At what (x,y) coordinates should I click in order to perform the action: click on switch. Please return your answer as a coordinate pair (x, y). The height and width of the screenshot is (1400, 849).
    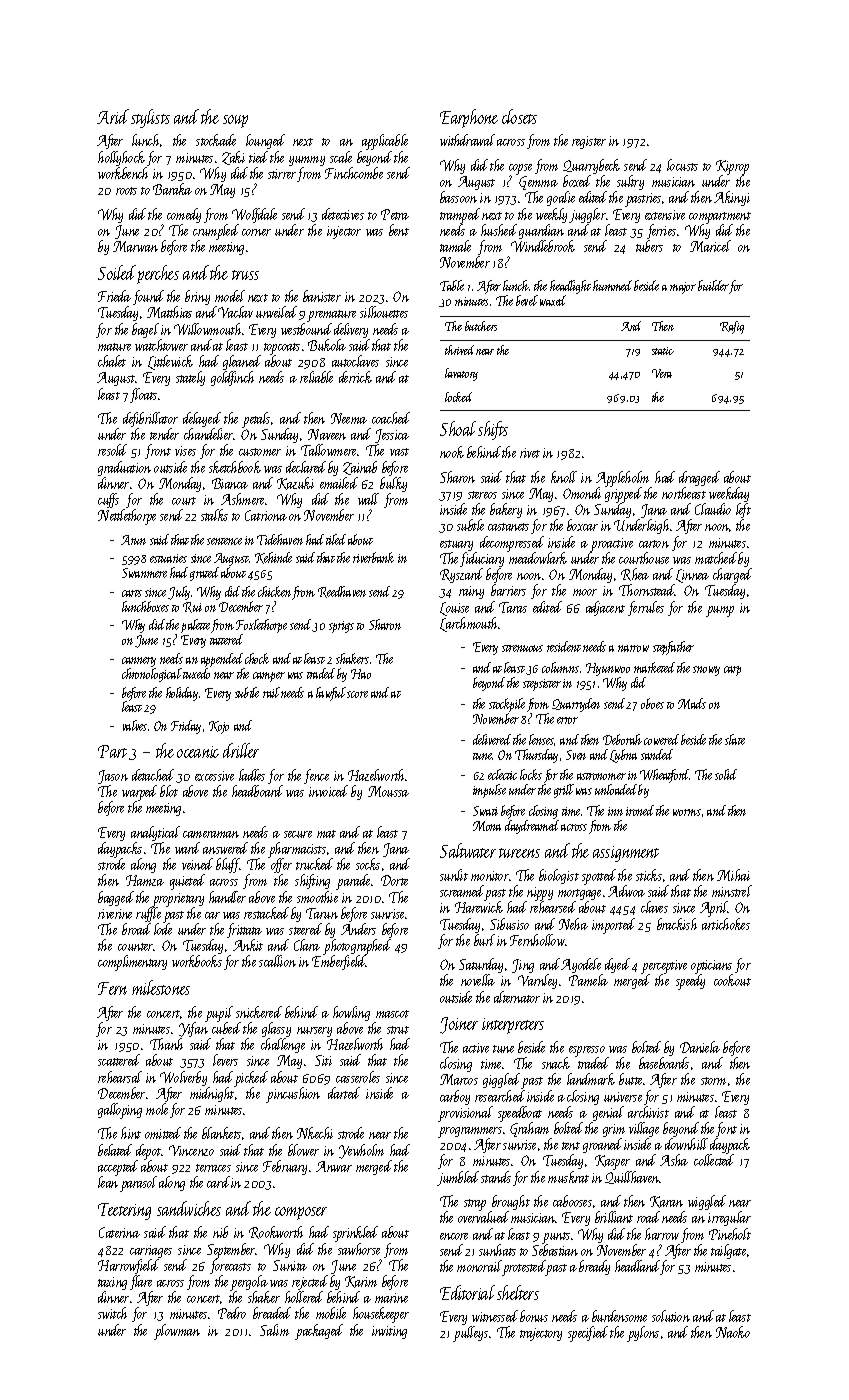
    Looking at the image, I should click on (112, 1313).
